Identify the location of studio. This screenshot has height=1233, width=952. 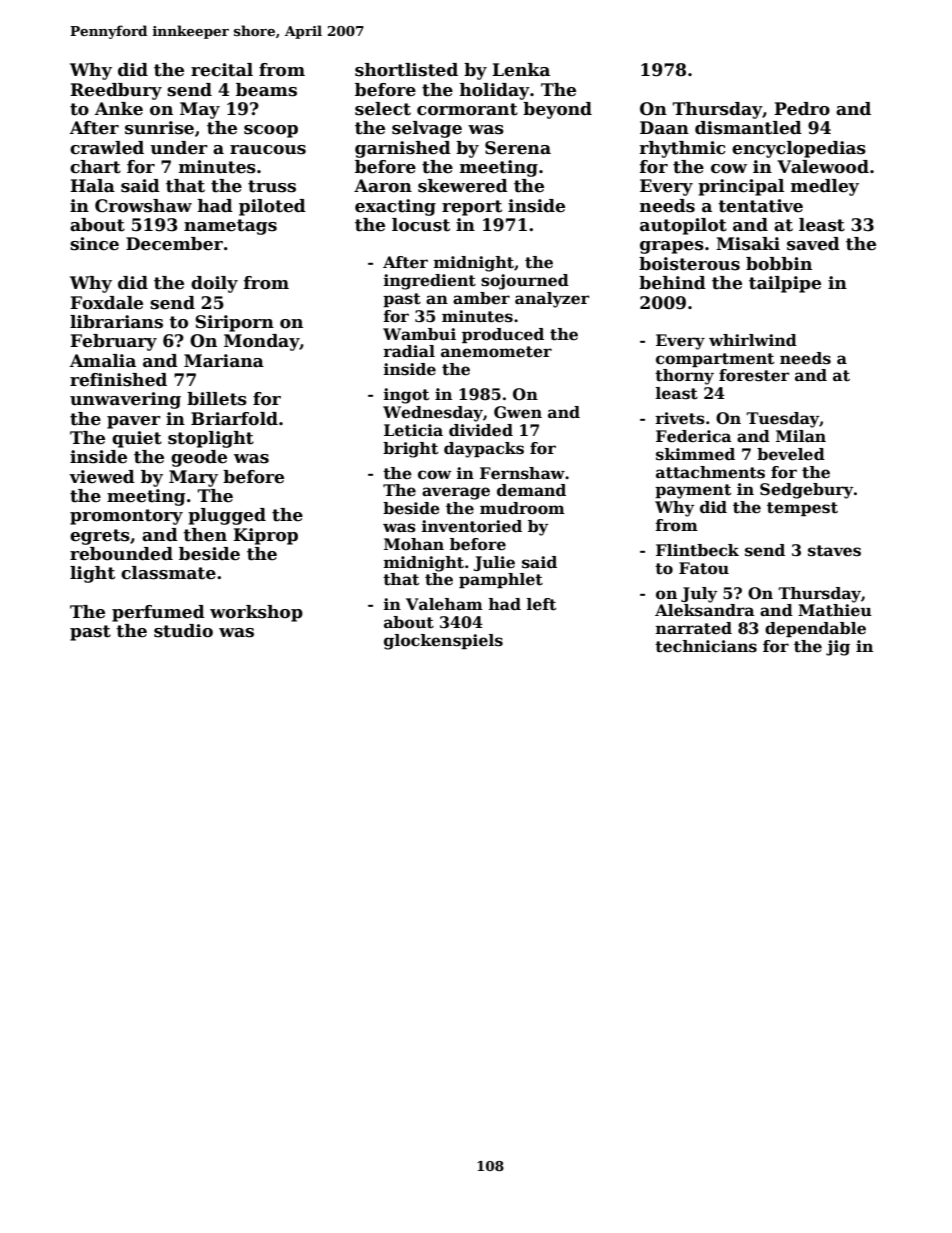
(183, 631).
